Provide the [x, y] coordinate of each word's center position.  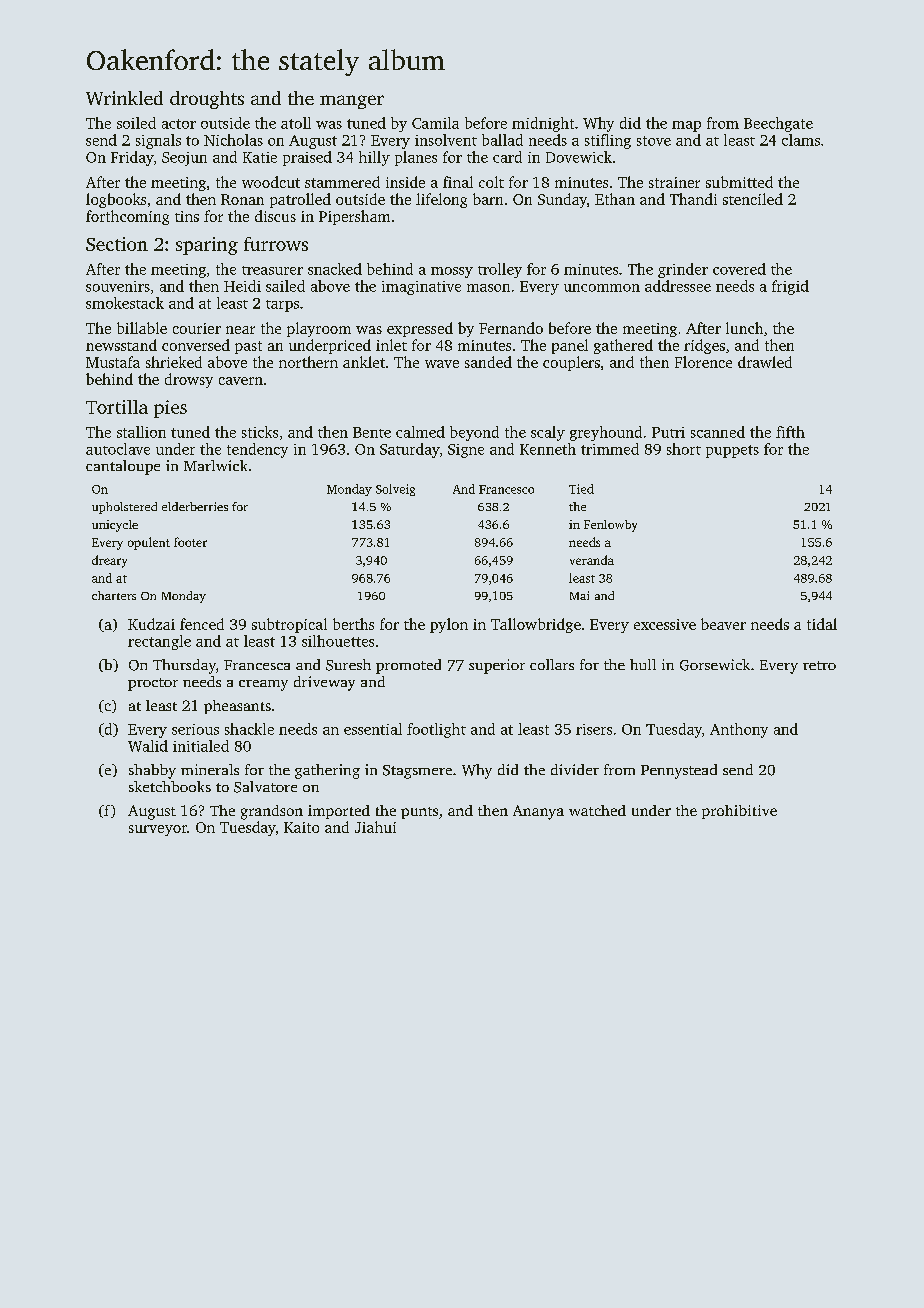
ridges [704, 346]
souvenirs [118, 286]
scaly [548, 433]
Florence [703, 362]
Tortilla [117, 407]
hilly [374, 158]
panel [570, 346]
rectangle [159, 642]
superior [497, 666]
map [686, 126]
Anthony [739, 730]
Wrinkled [124, 98]
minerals [210, 769]
